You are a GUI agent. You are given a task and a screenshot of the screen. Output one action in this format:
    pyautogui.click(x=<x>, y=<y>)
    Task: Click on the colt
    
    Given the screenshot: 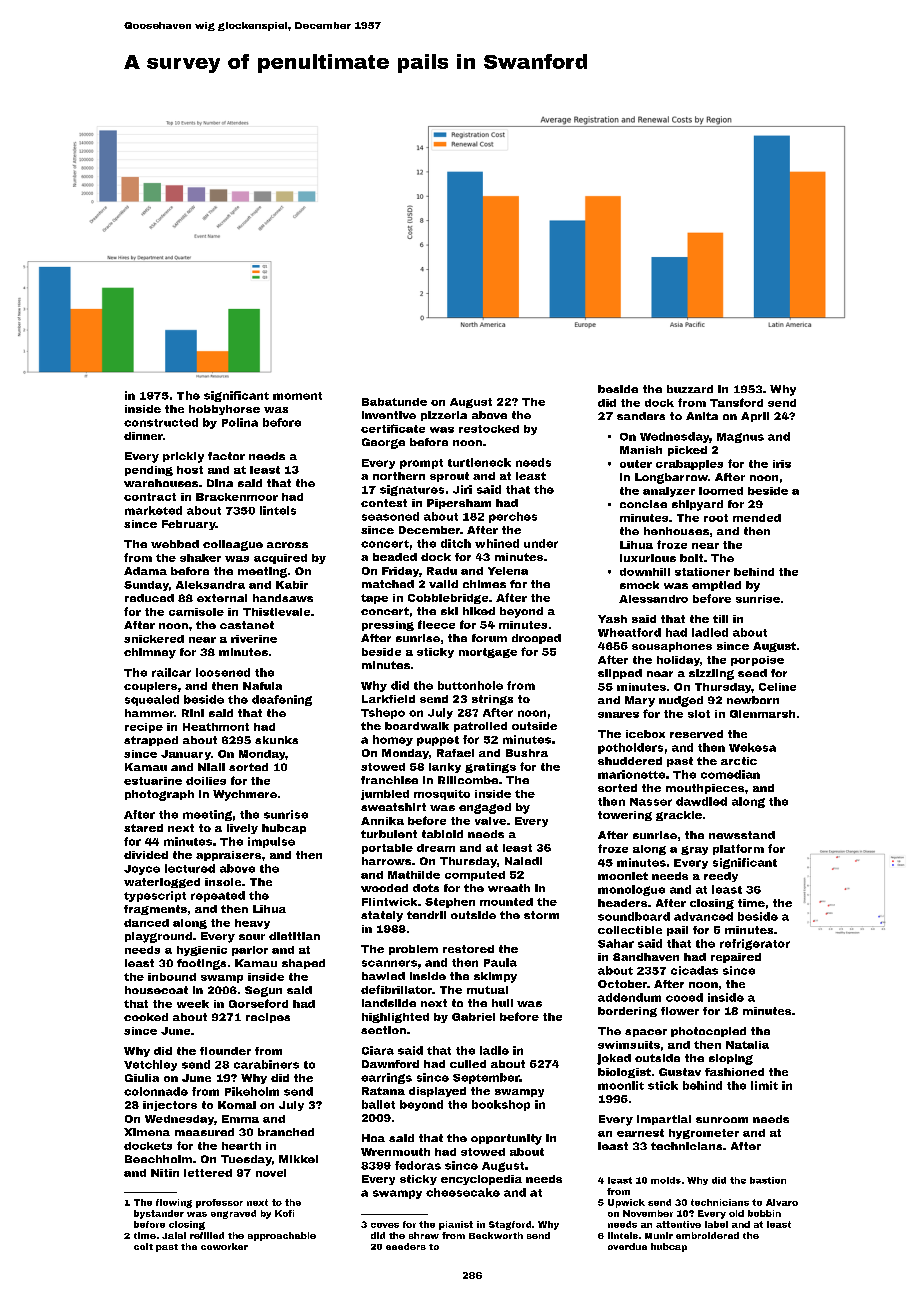 What is the action you would take?
    pyautogui.click(x=143, y=1246)
